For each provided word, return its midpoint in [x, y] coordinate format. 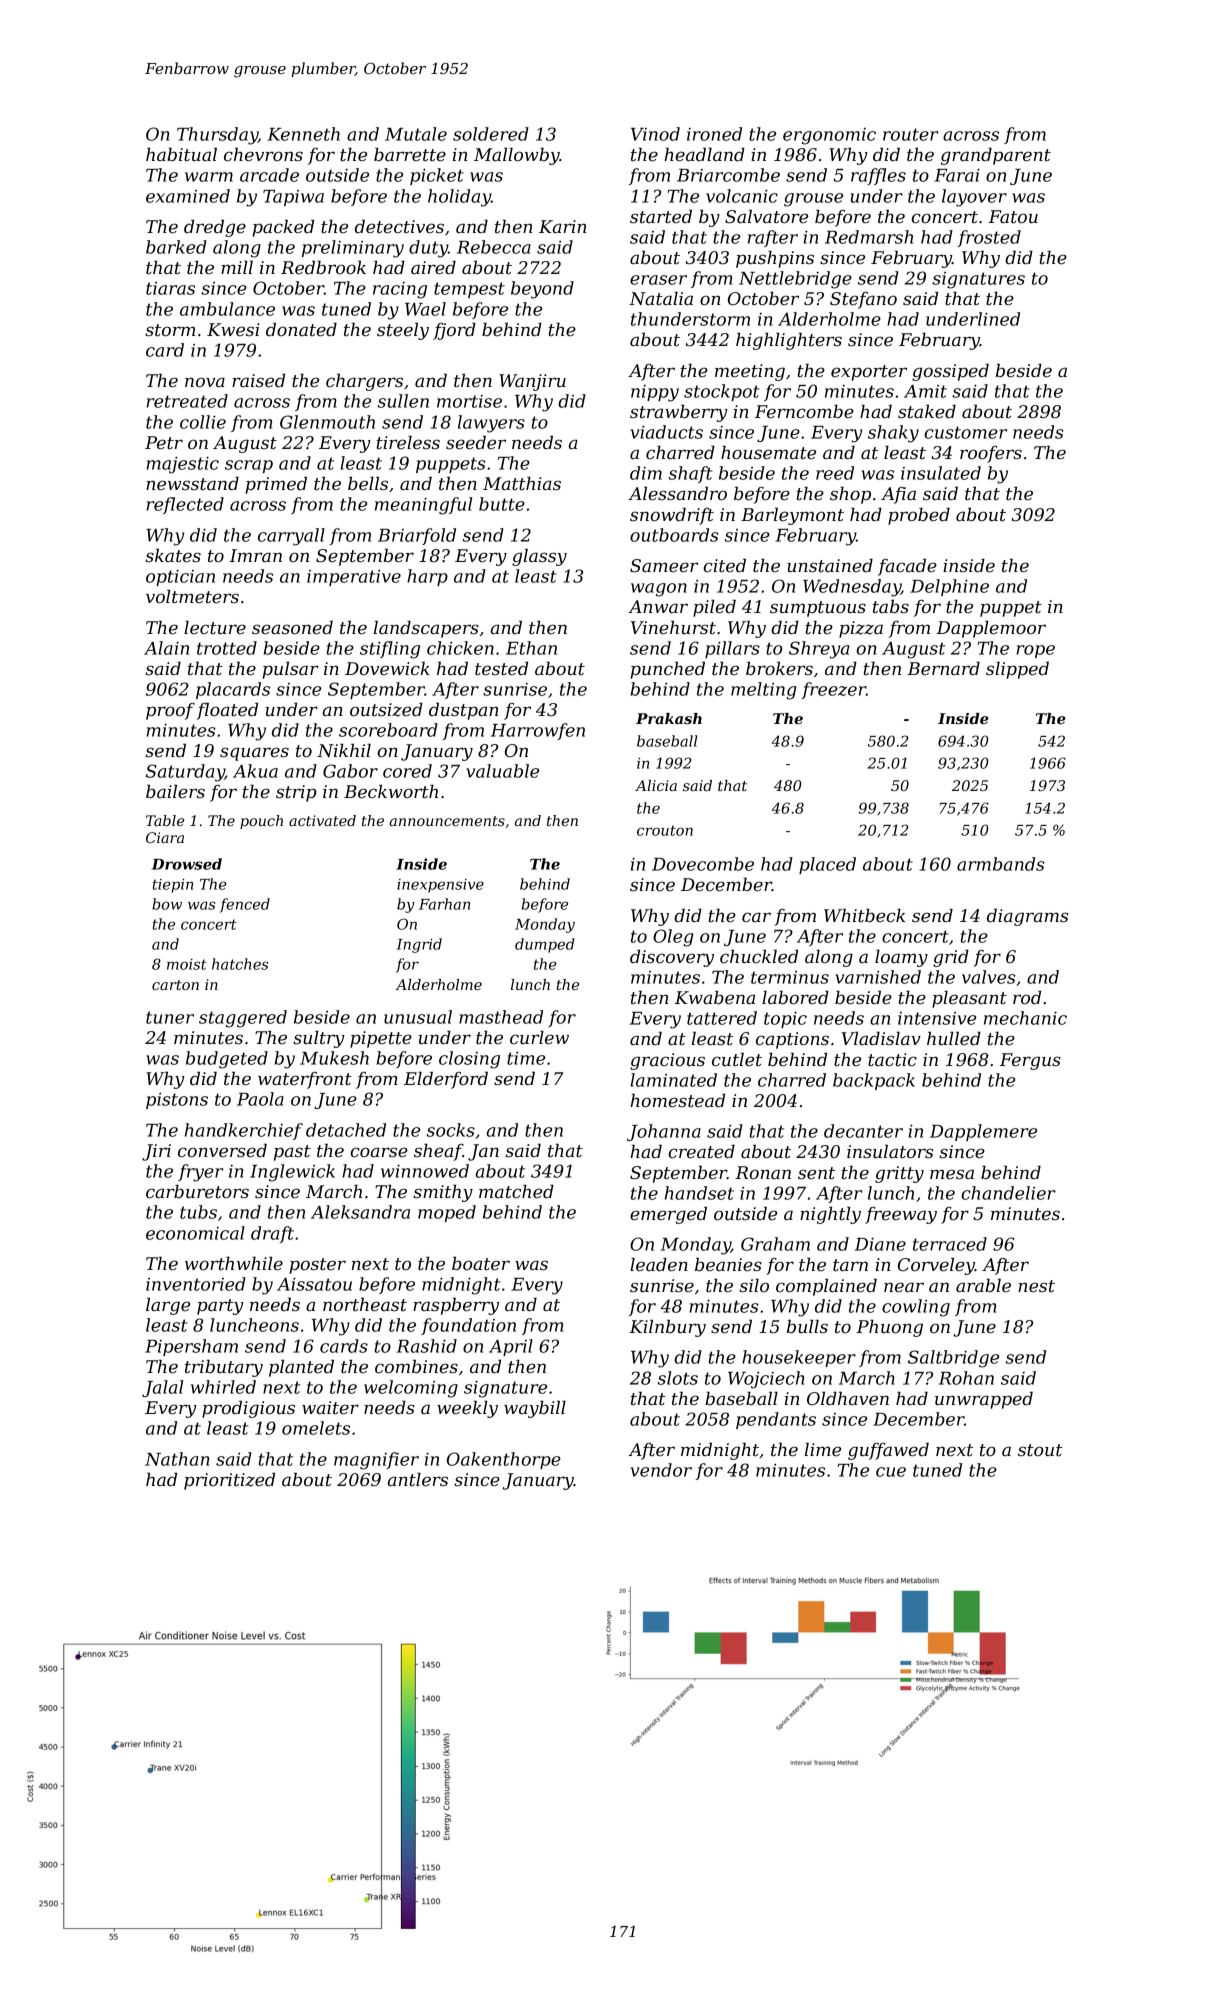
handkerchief [244, 1131]
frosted [989, 238]
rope [1035, 651]
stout [1040, 1450]
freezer [833, 690]
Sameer [664, 566]
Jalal [162, 1388]
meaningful [423, 506]
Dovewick [387, 669]
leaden [659, 1265]
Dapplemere [983, 1132]
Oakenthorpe [504, 1460]
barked [176, 247]
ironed [714, 134]
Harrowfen [538, 731]
